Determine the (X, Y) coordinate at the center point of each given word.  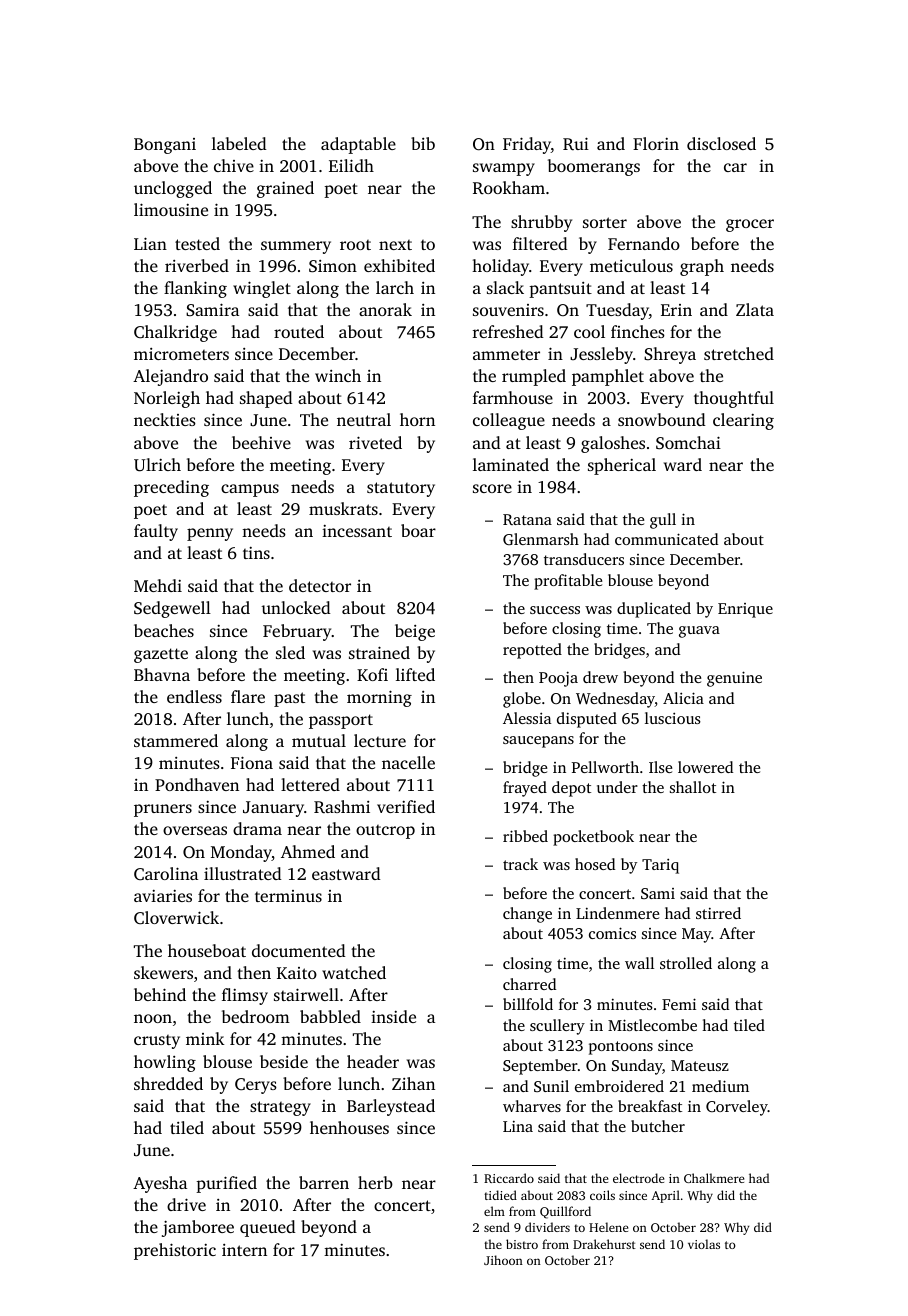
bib (423, 143)
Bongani (165, 146)
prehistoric (175, 1251)
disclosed (721, 143)
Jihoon (503, 1260)
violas (704, 1244)
